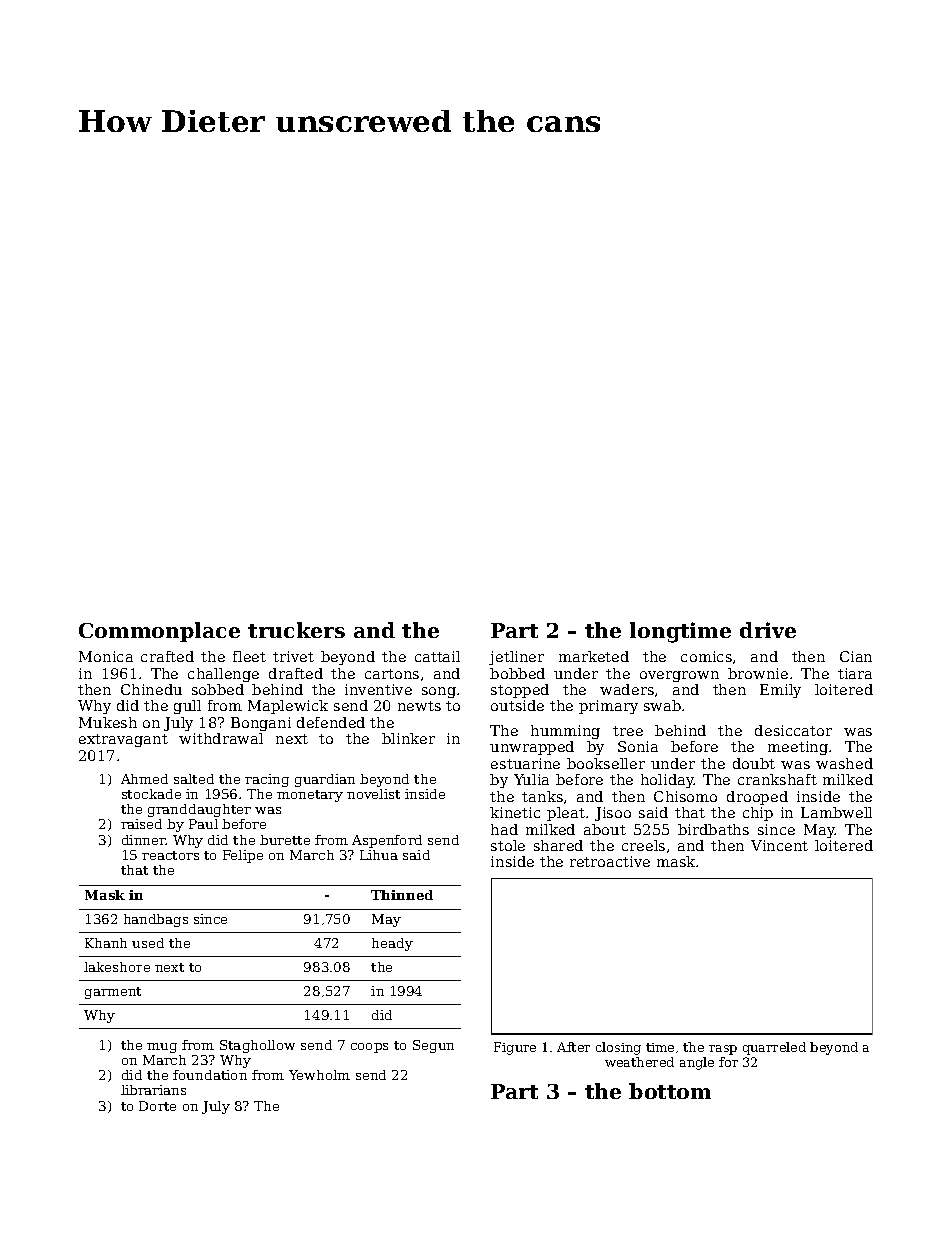  What do you see at coordinates (159, 632) in the image?
I see `Commonplace` at bounding box center [159, 632].
